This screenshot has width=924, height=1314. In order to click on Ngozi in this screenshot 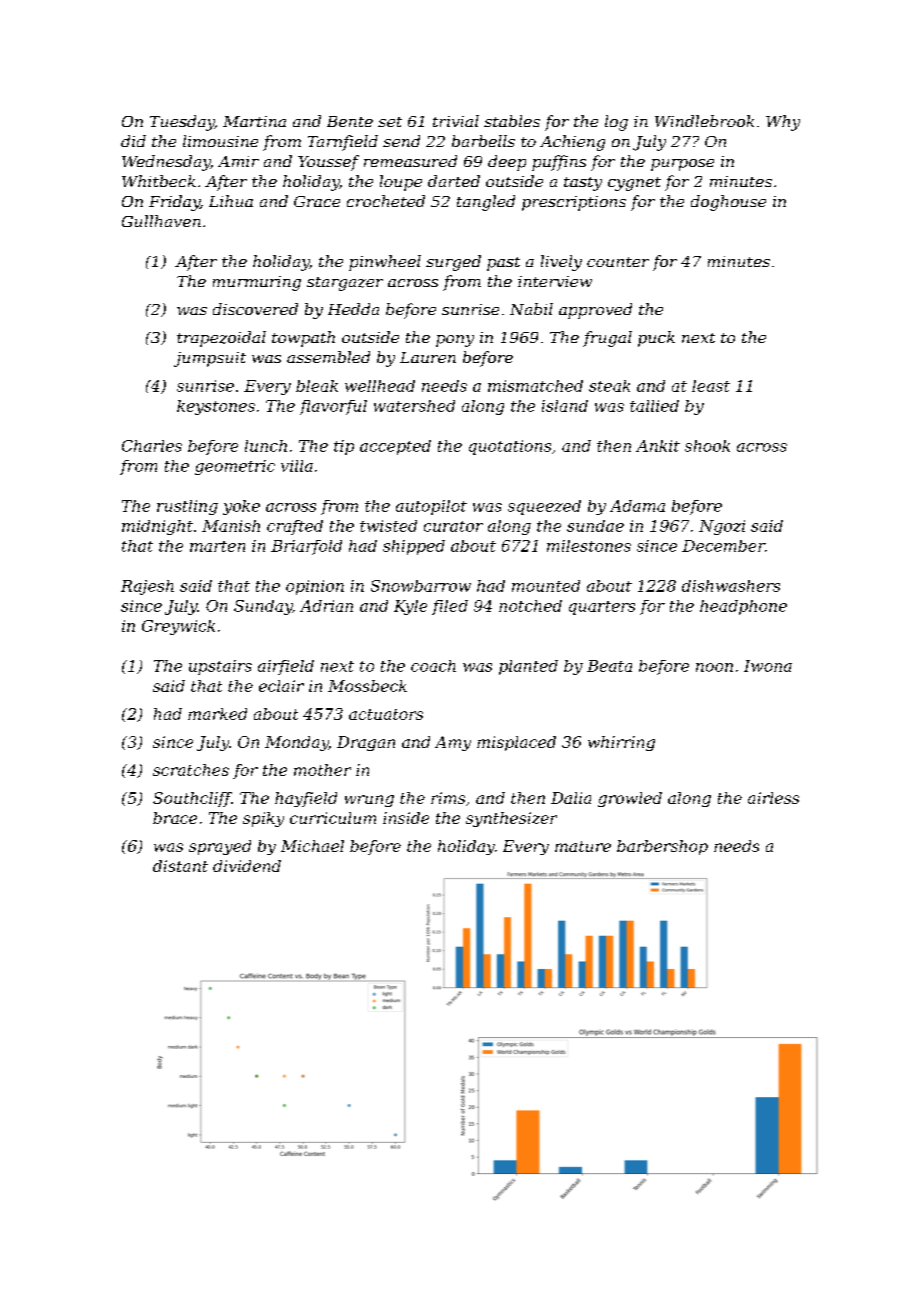, I will do `click(722, 527)`.
